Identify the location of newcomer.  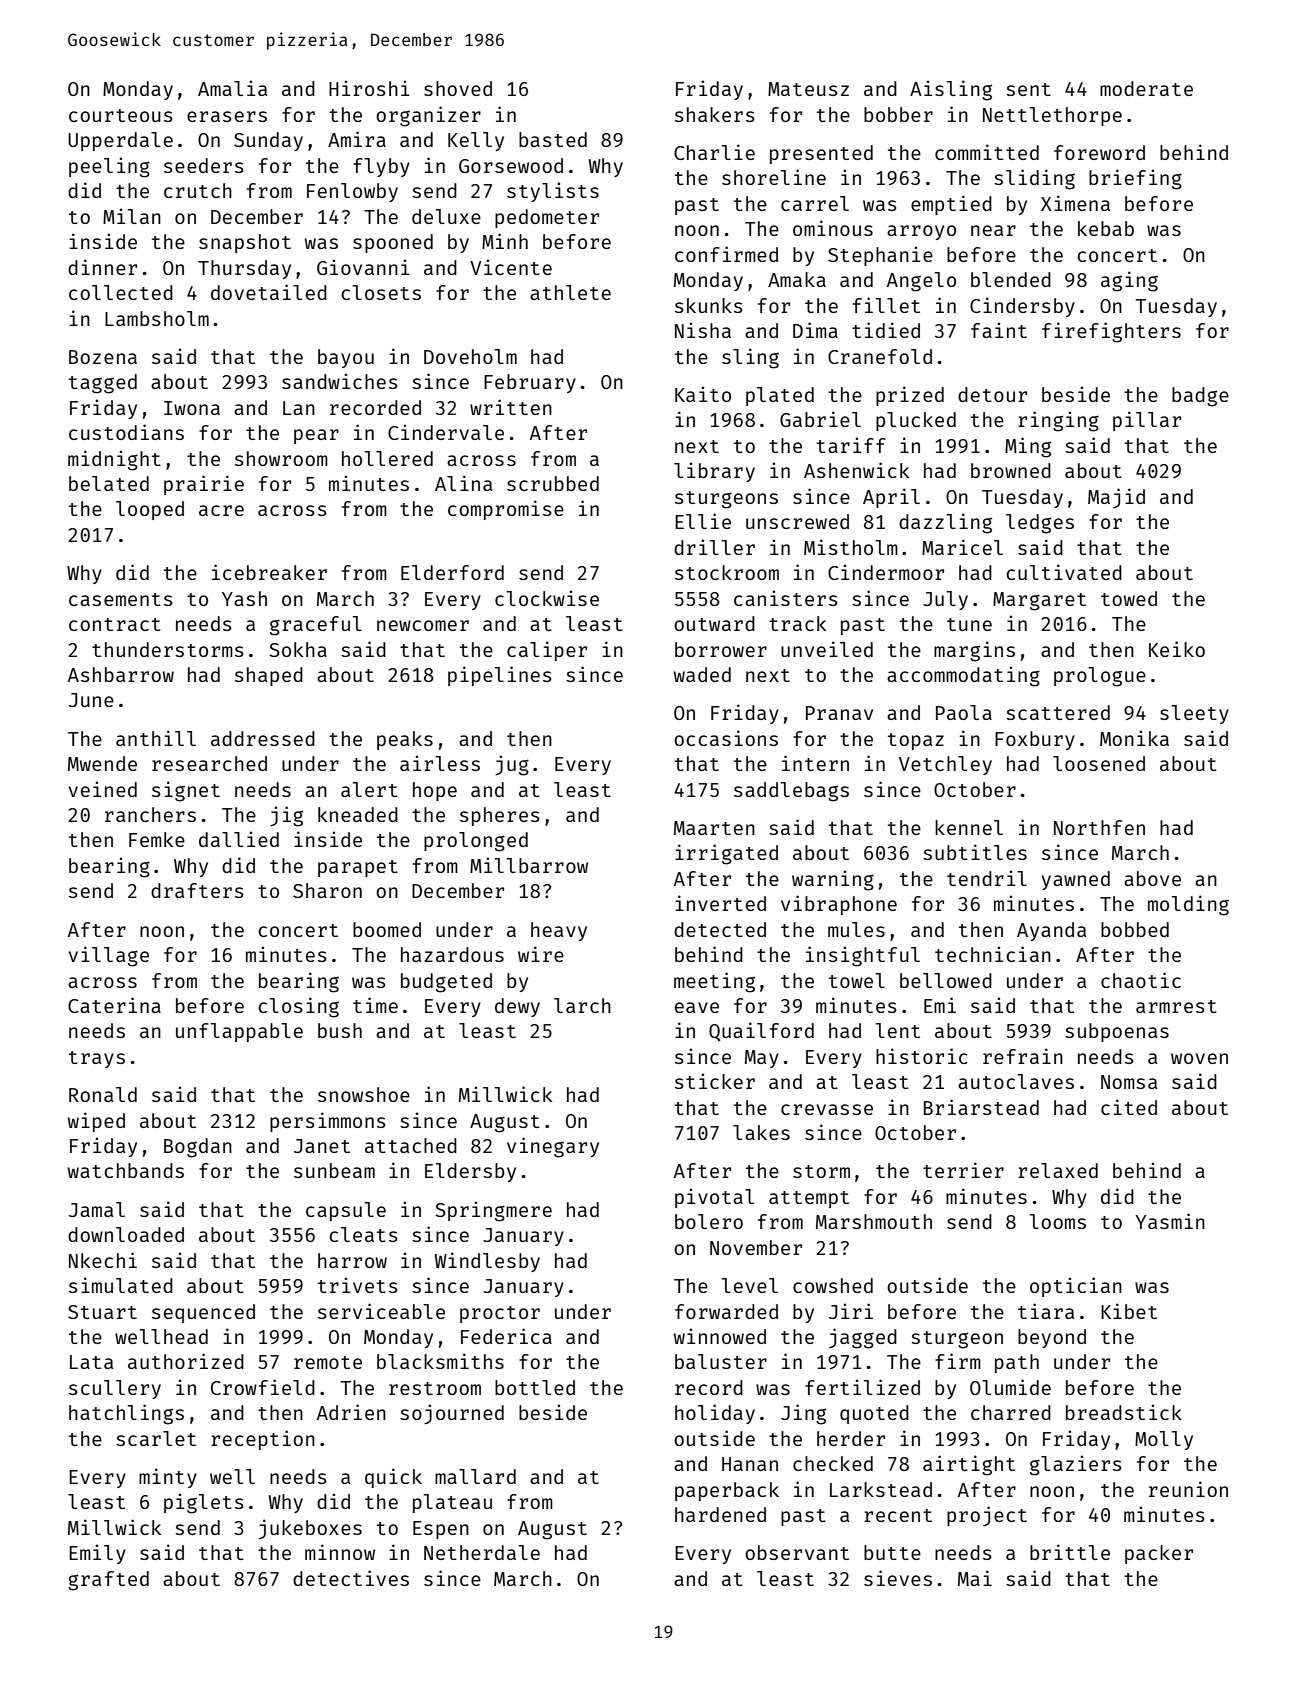
(423, 625).
